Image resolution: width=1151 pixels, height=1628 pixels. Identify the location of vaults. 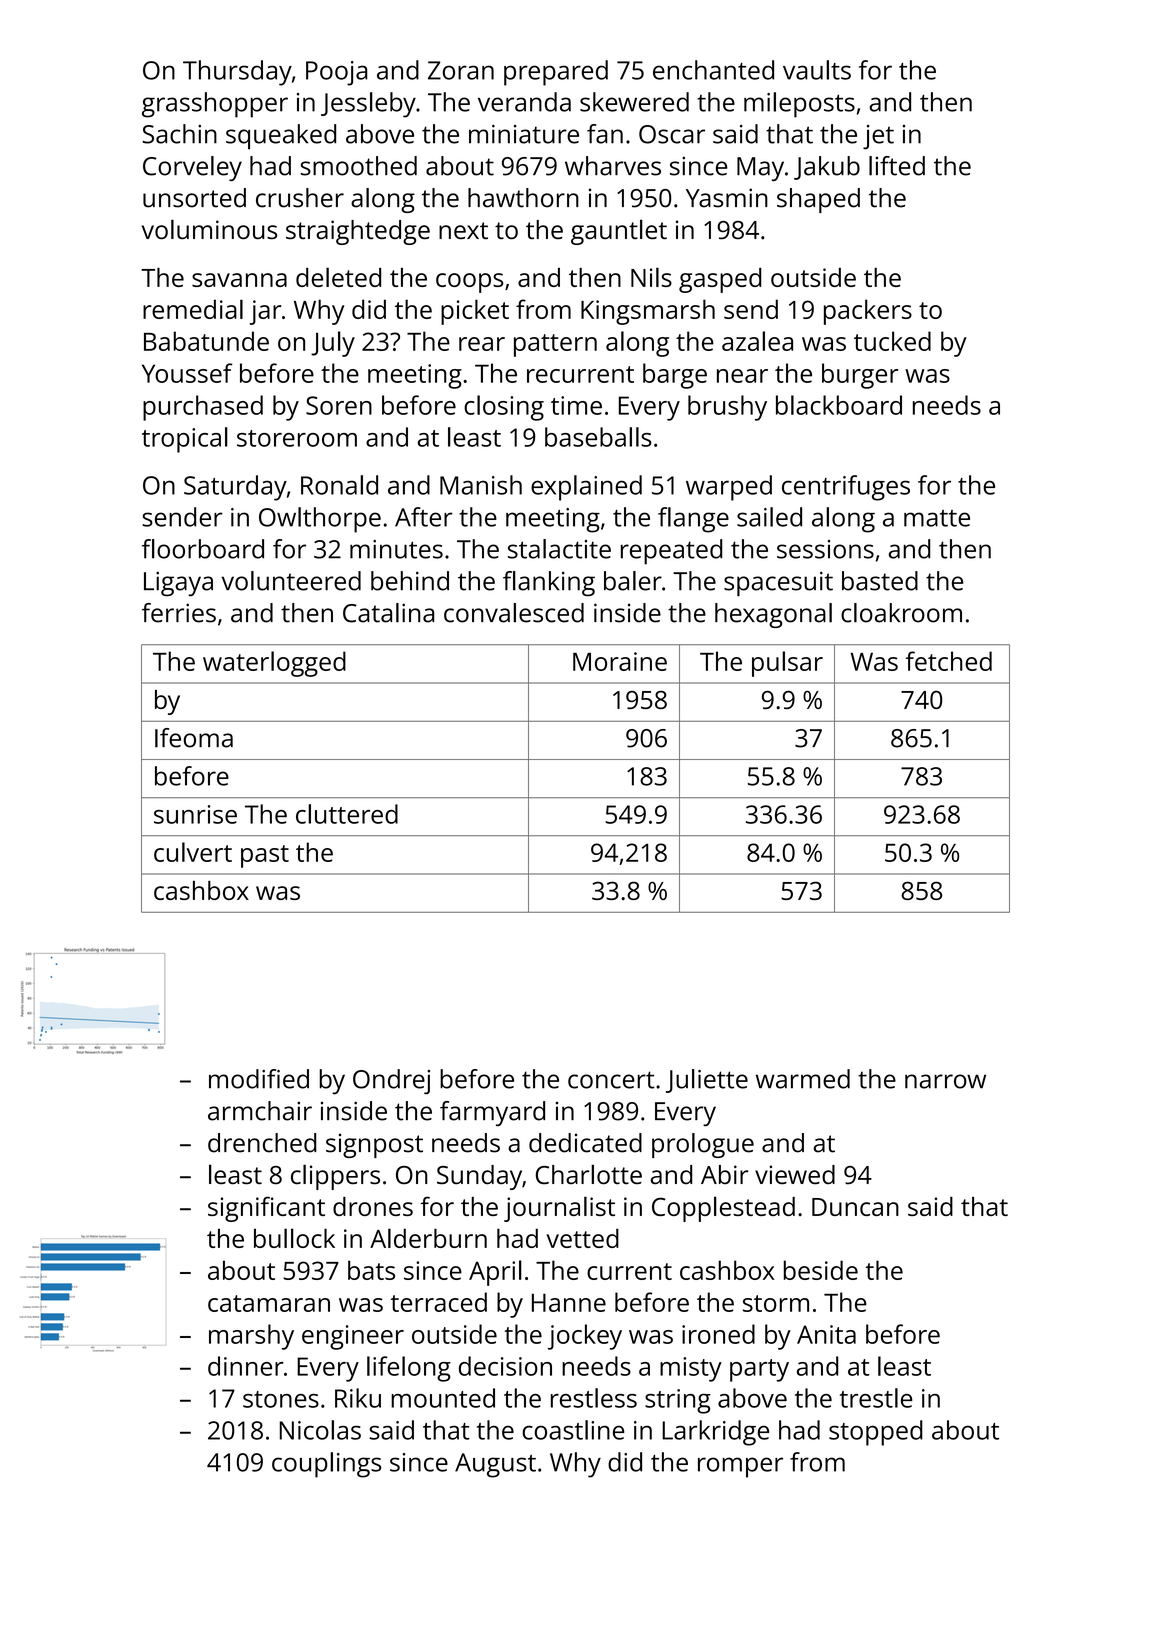
(817, 70).
